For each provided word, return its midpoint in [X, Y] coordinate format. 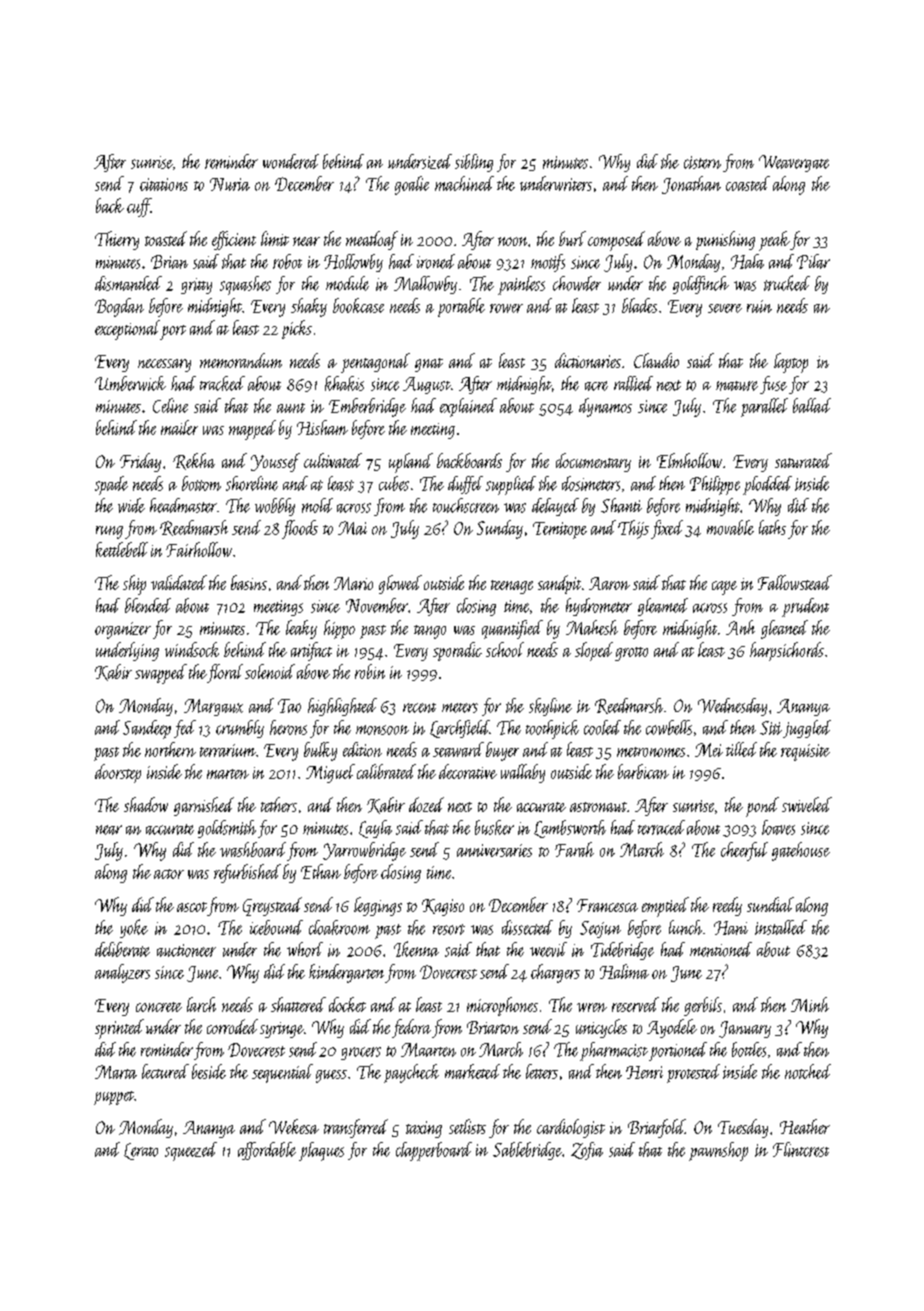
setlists [467, 1126]
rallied [633, 383]
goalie [412, 185]
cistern [702, 162]
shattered [298, 1004]
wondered [291, 161]
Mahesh [592, 627]
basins [249, 582]
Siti [771, 728]
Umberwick [130, 383]
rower [506, 308]
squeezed [191, 1151]
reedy [727, 906]
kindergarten [346, 973]
